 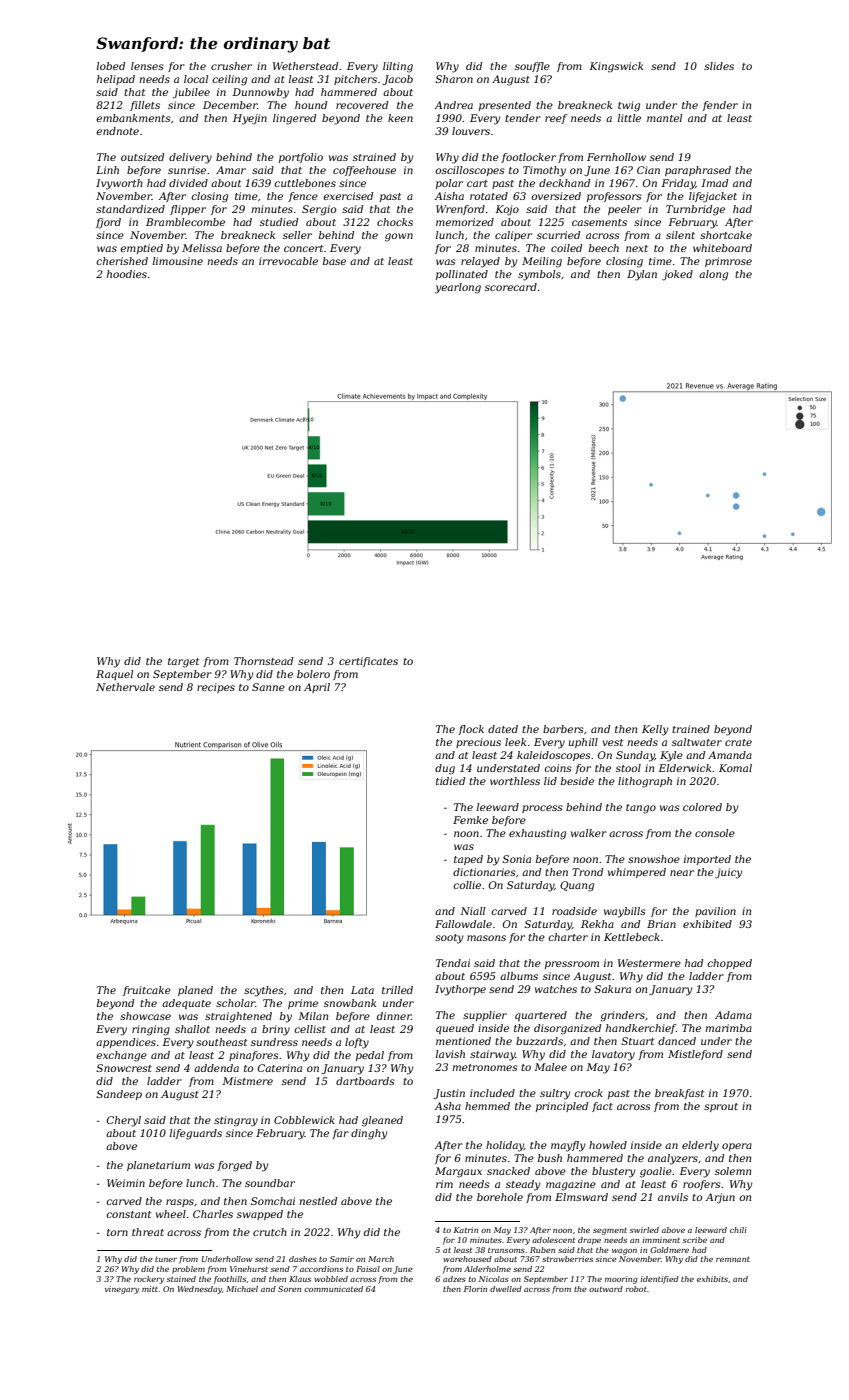 I want to click on coffeehouse, so click(x=364, y=171).
